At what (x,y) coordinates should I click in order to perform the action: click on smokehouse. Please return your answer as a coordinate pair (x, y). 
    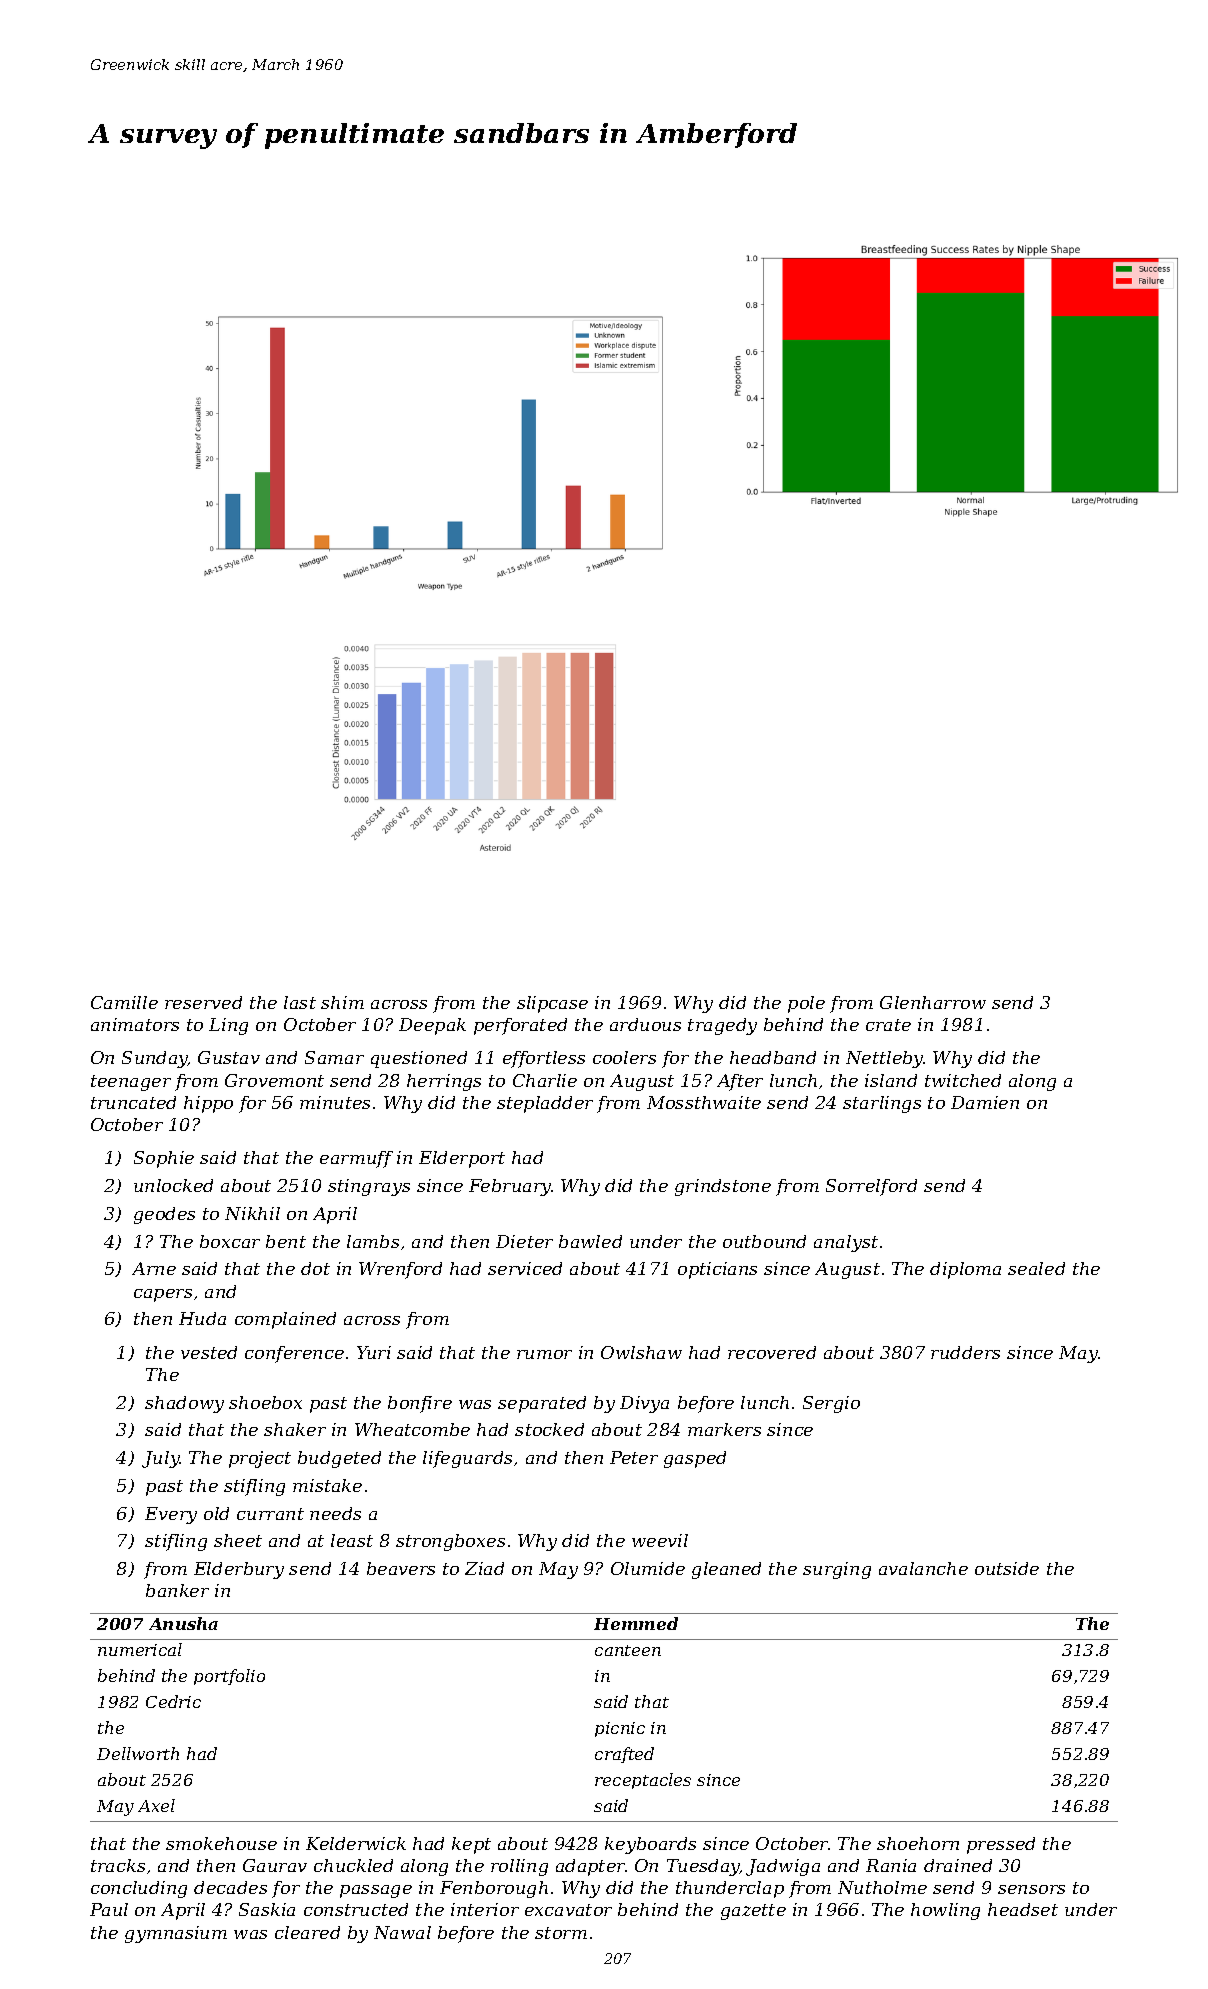
    Looking at the image, I should click on (221, 1843).
